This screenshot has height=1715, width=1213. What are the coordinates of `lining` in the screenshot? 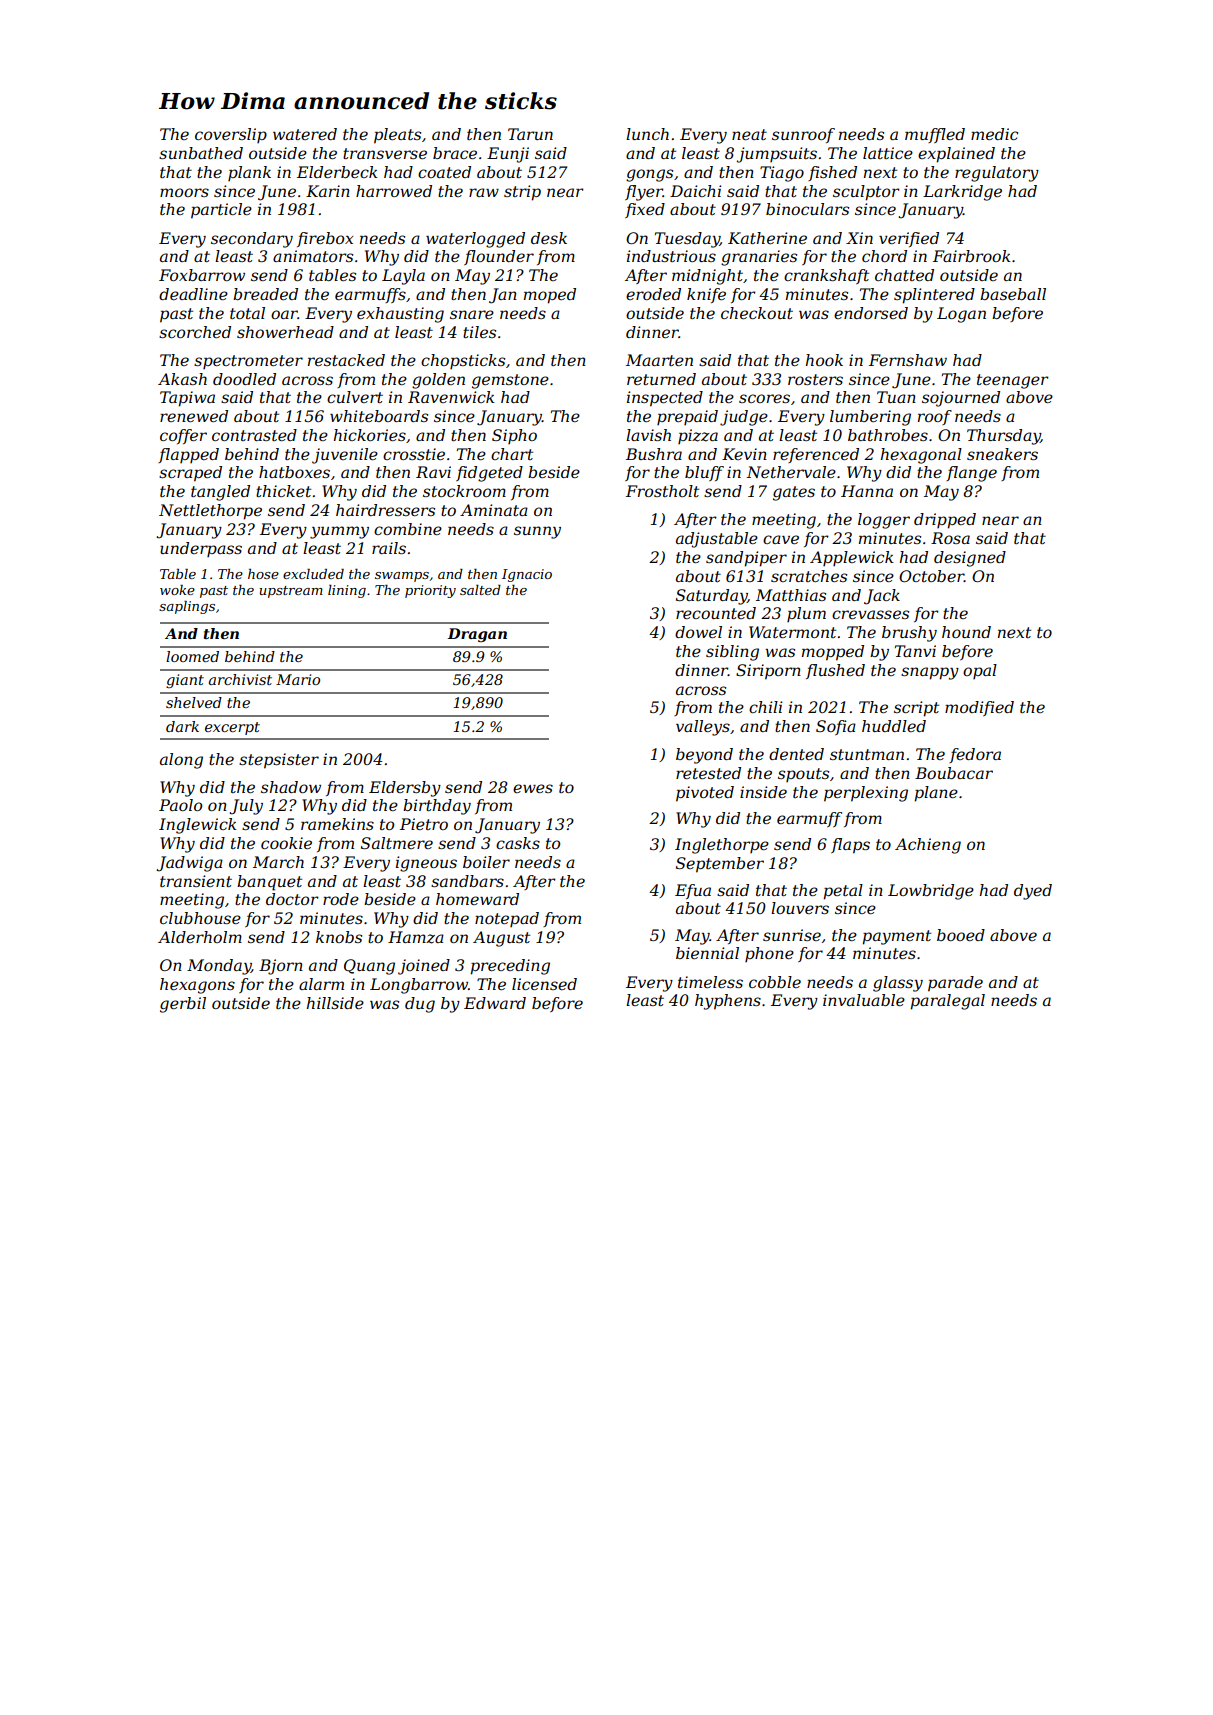 It's located at (347, 591).
